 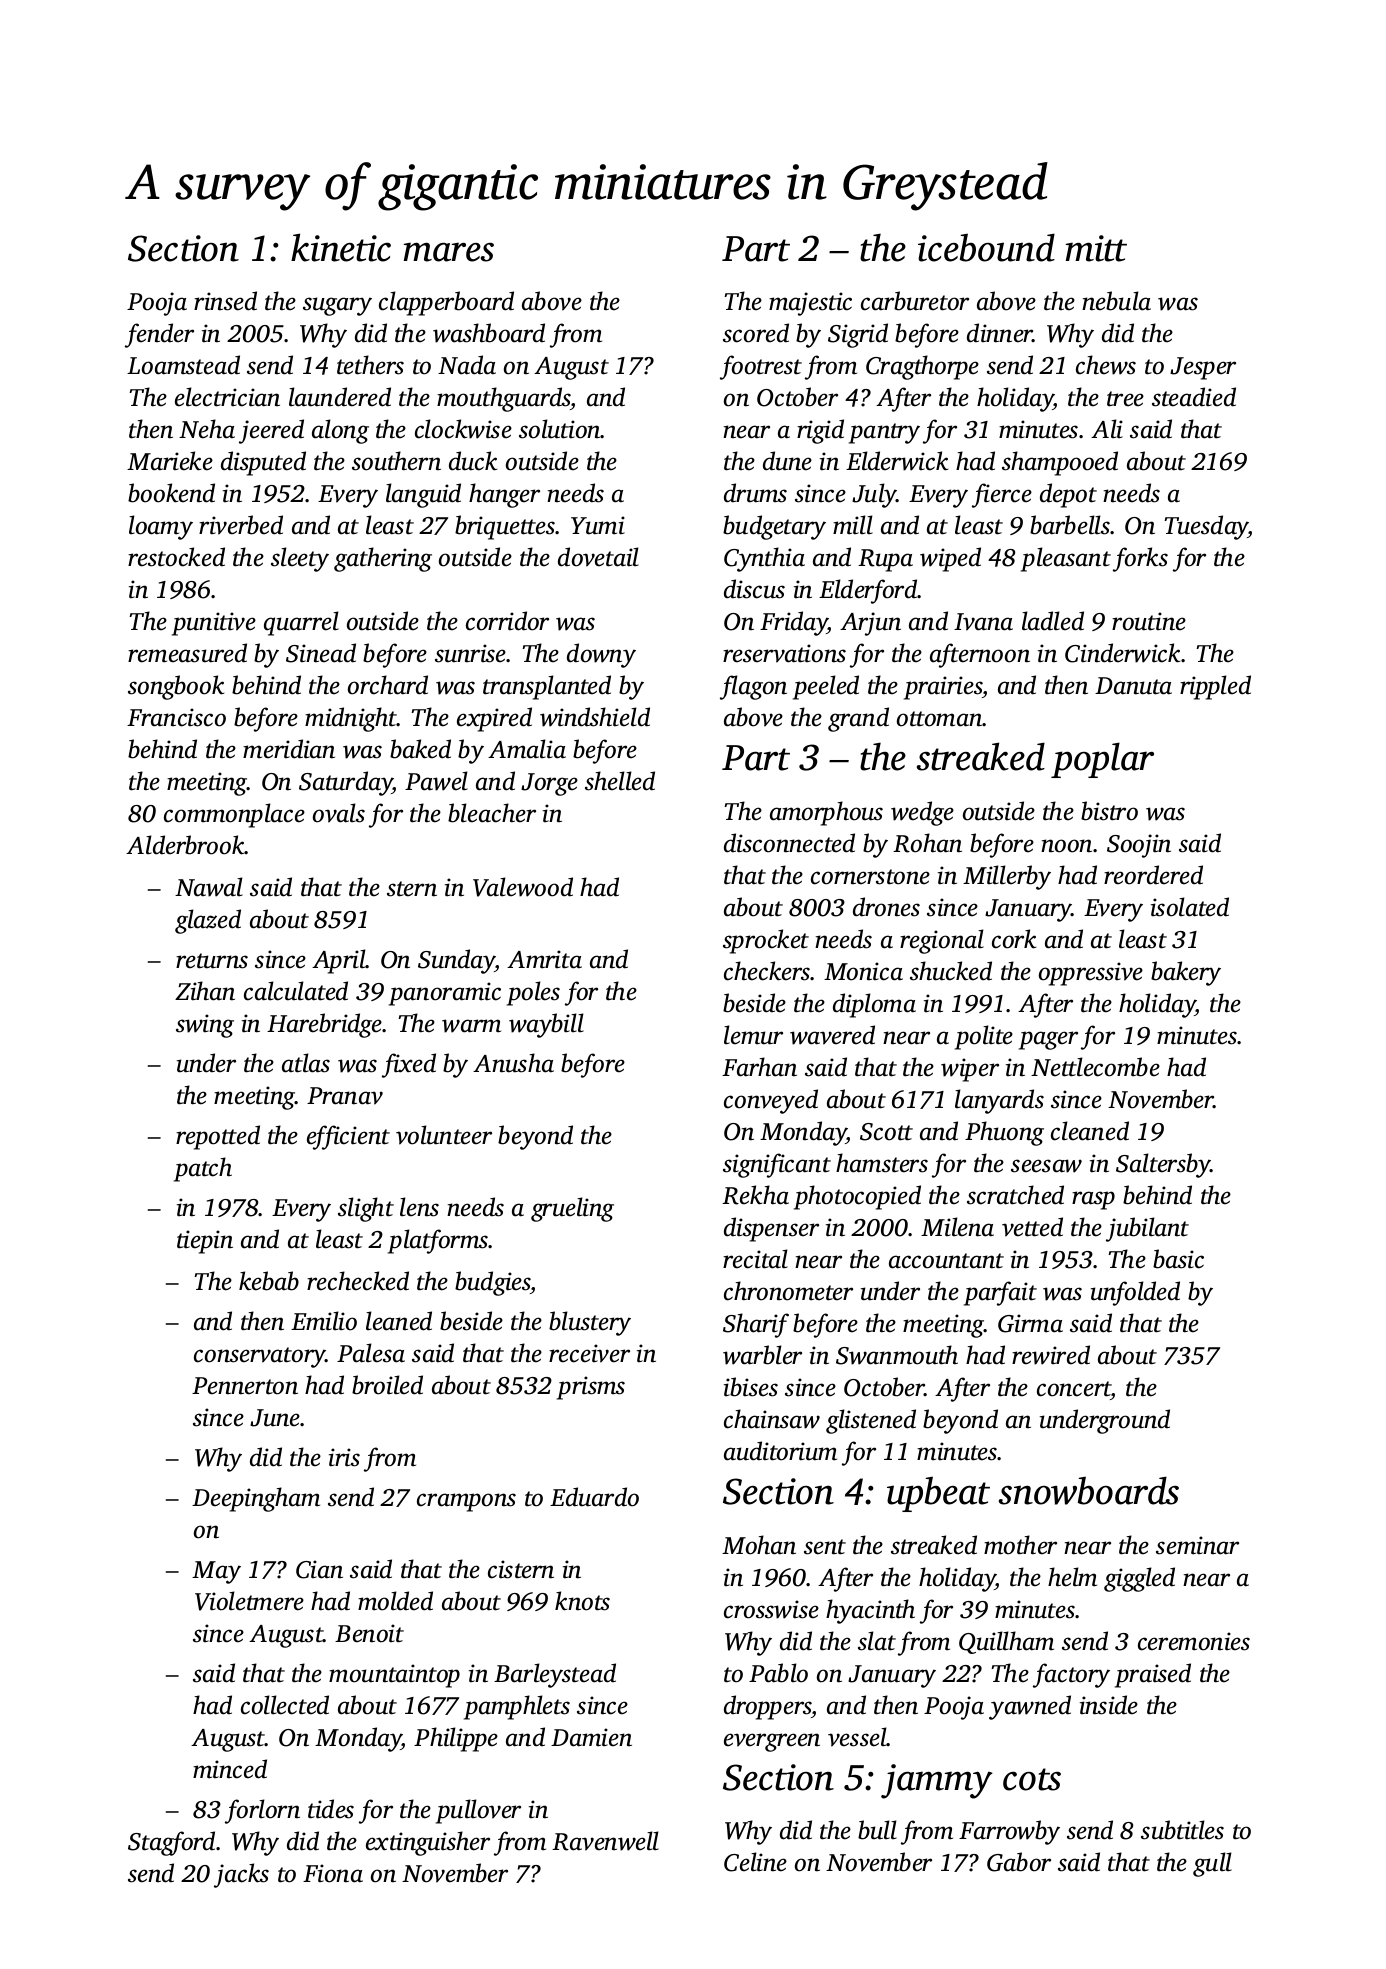 What do you see at coordinates (777, 1165) in the document?
I see `significant` at bounding box center [777, 1165].
